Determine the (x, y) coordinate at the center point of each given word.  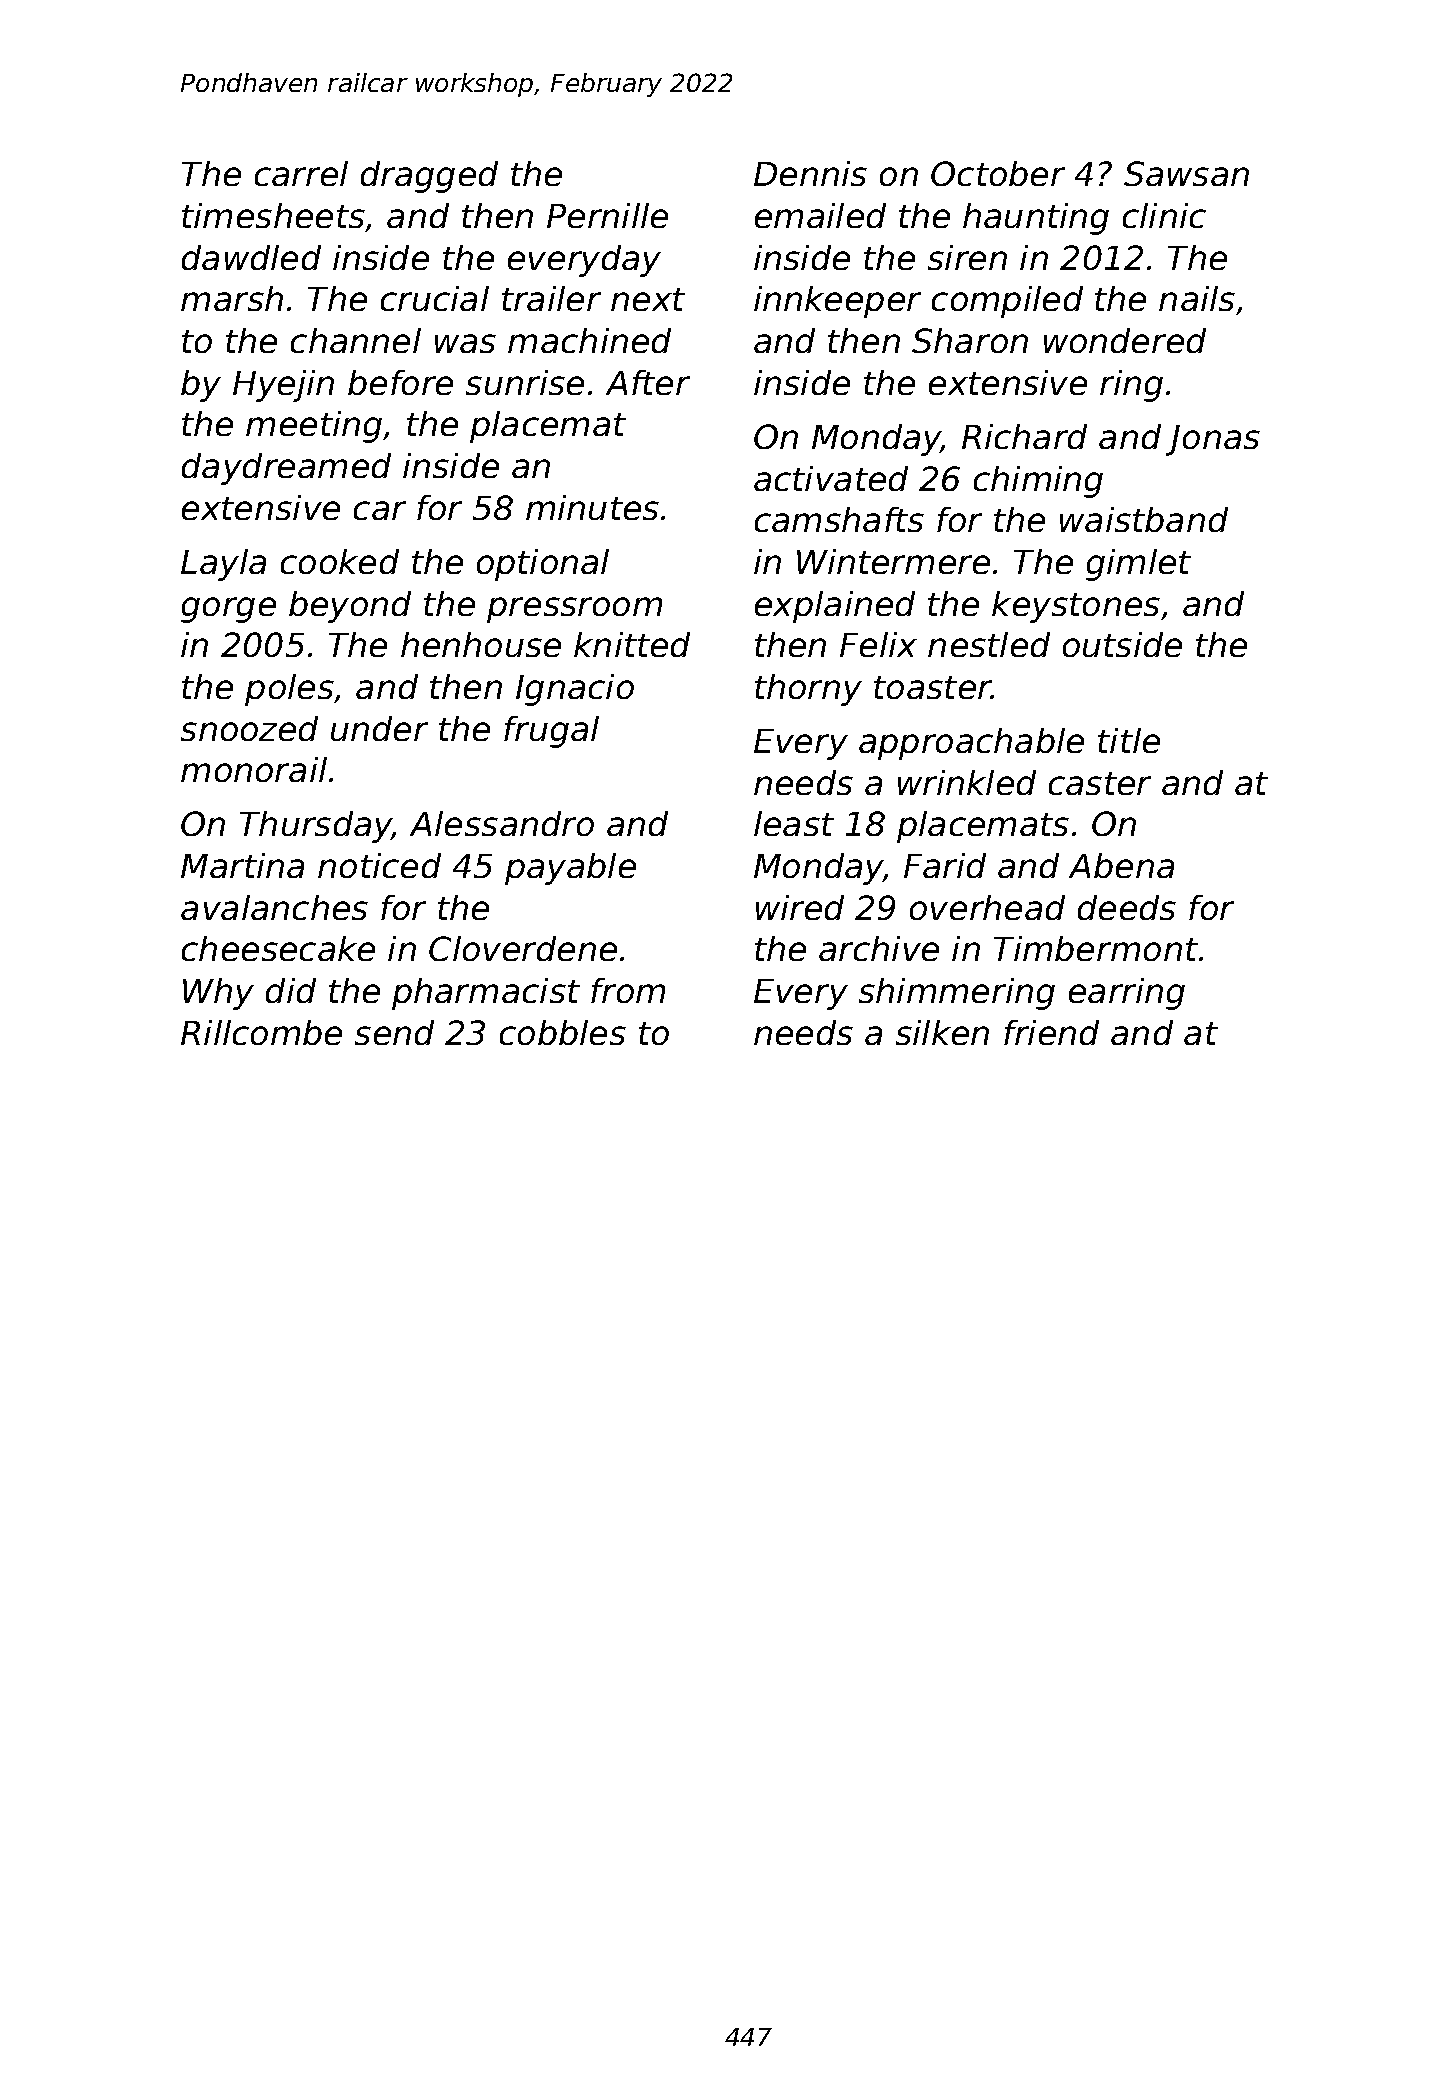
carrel (301, 173)
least (794, 823)
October (998, 173)
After (648, 382)
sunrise (525, 382)
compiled (1007, 302)
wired (800, 907)
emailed (820, 215)
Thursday (316, 827)
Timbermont (1096, 948)
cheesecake (278, 948)
